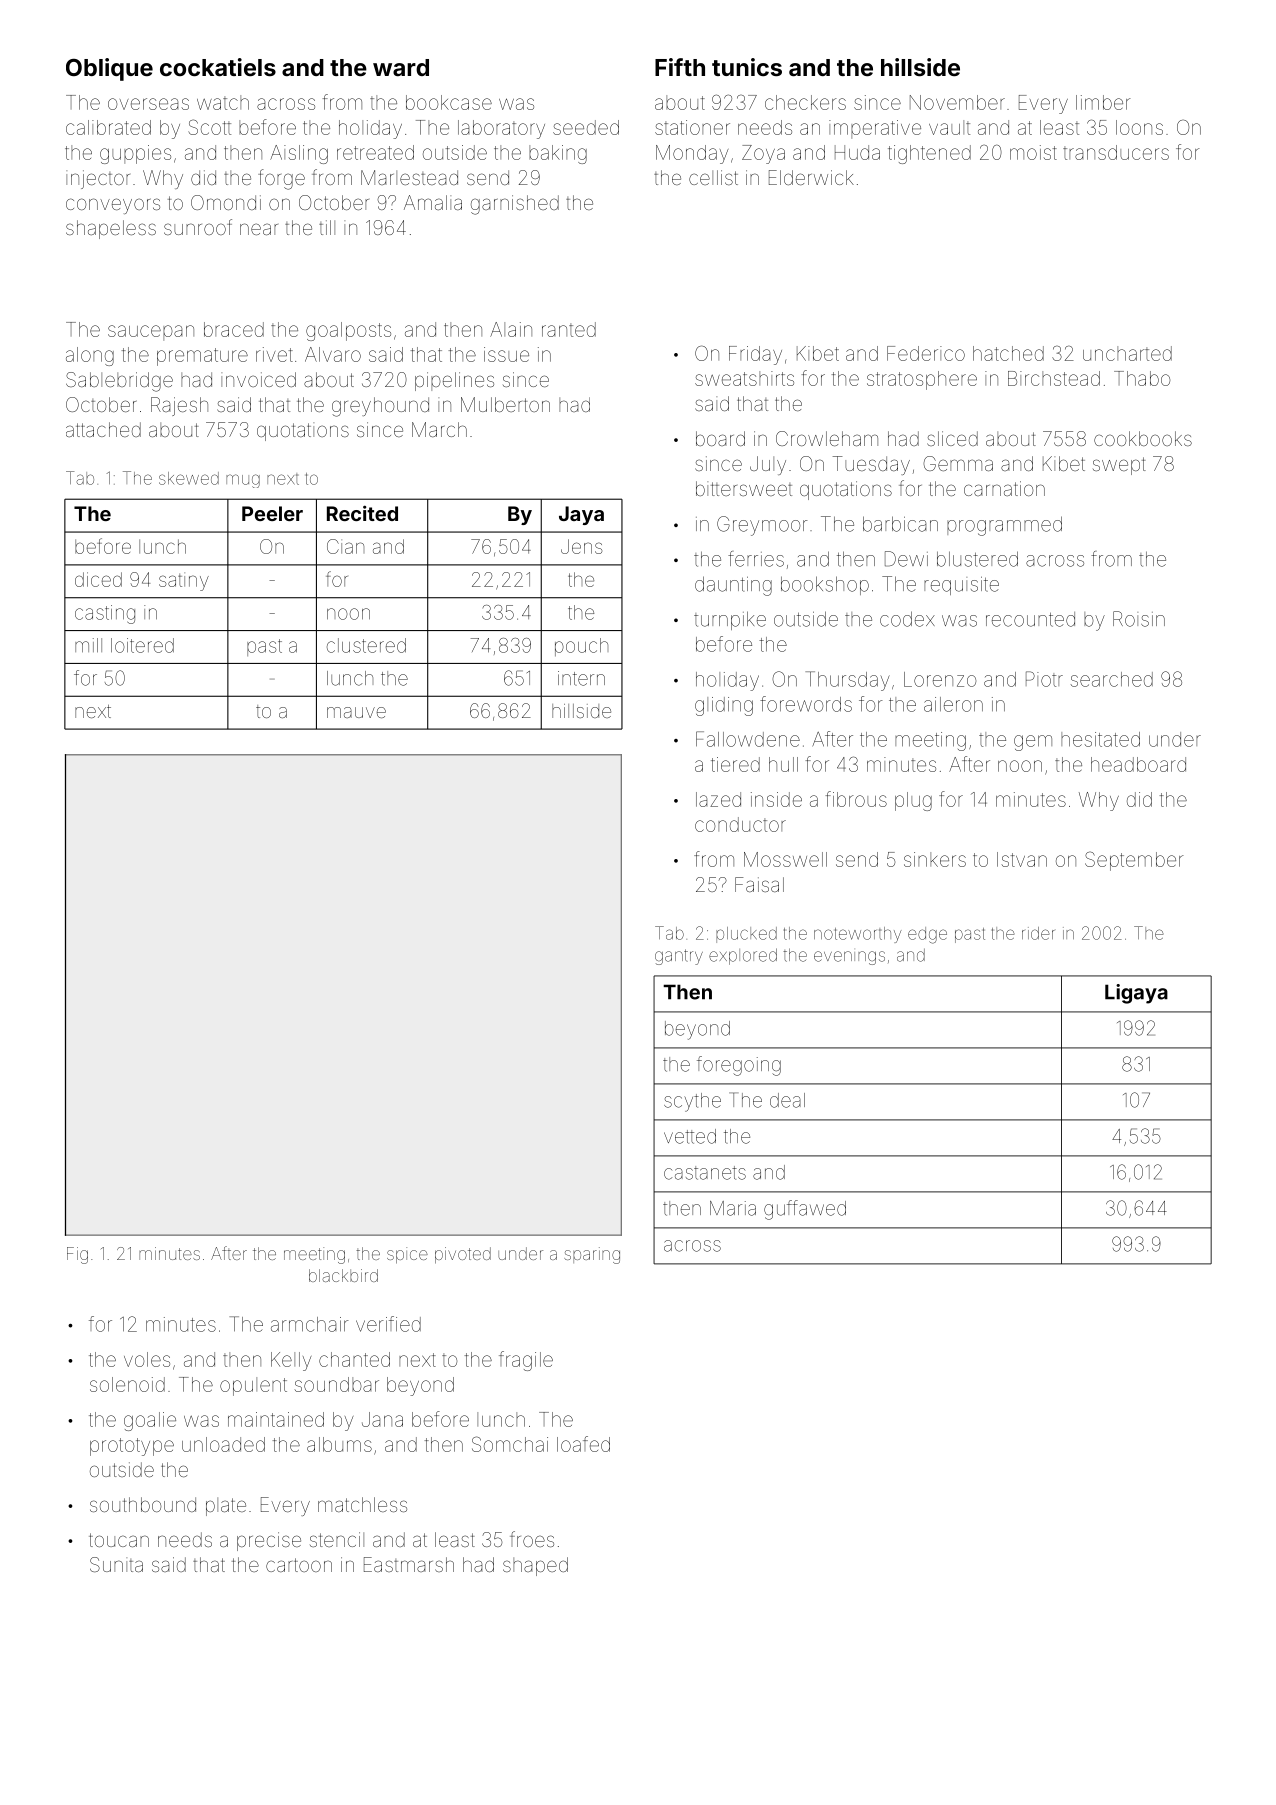 The image size is (1276, 1805). What do you see at coordinates (218, 67) in the image?
I see `cockatiels` at bounding box center [218, 67].
